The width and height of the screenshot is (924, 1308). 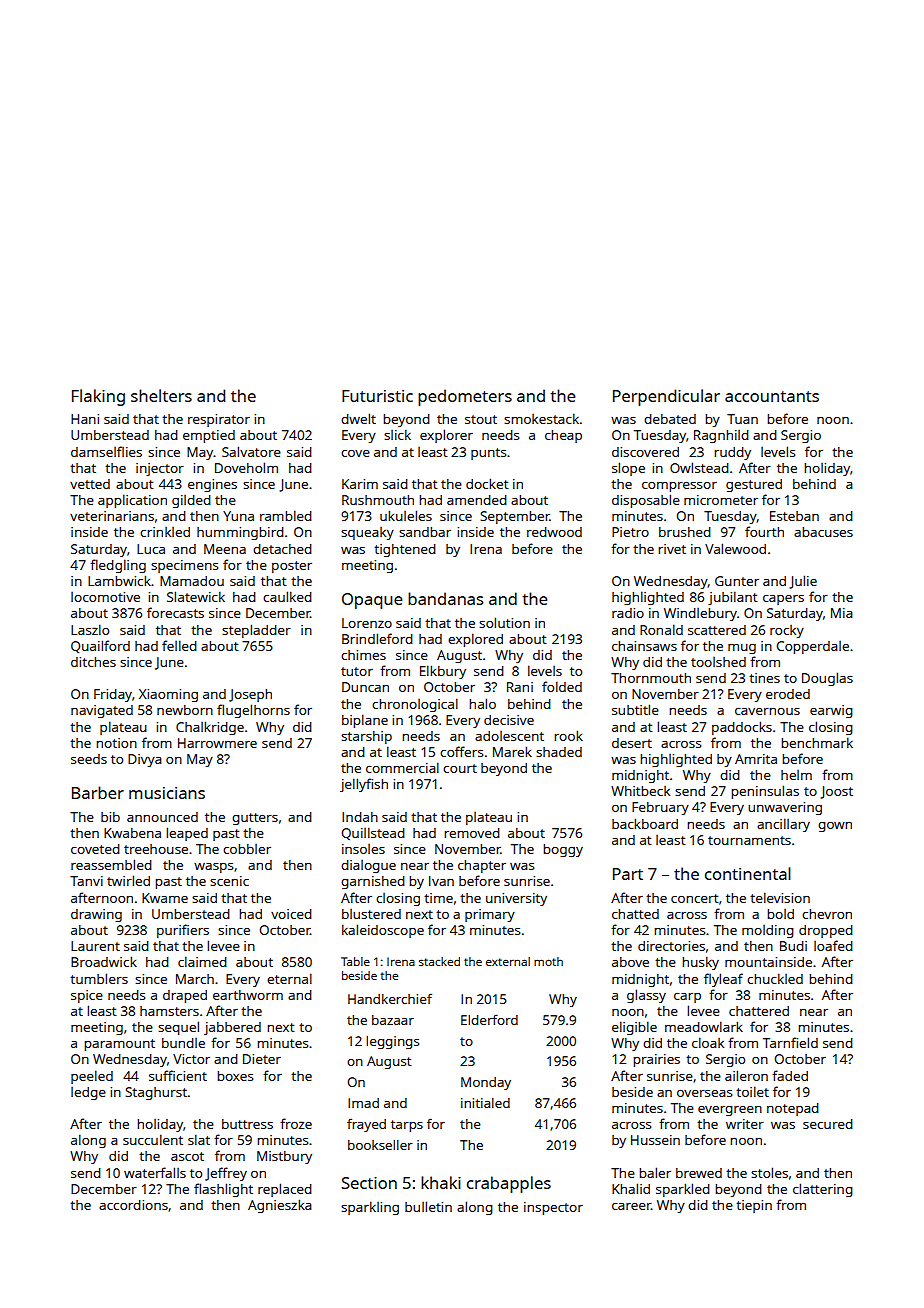 What do you see at coordinates (161, 395) in the screenshot?
I see `shelters` at bounding box center [161, 395].
